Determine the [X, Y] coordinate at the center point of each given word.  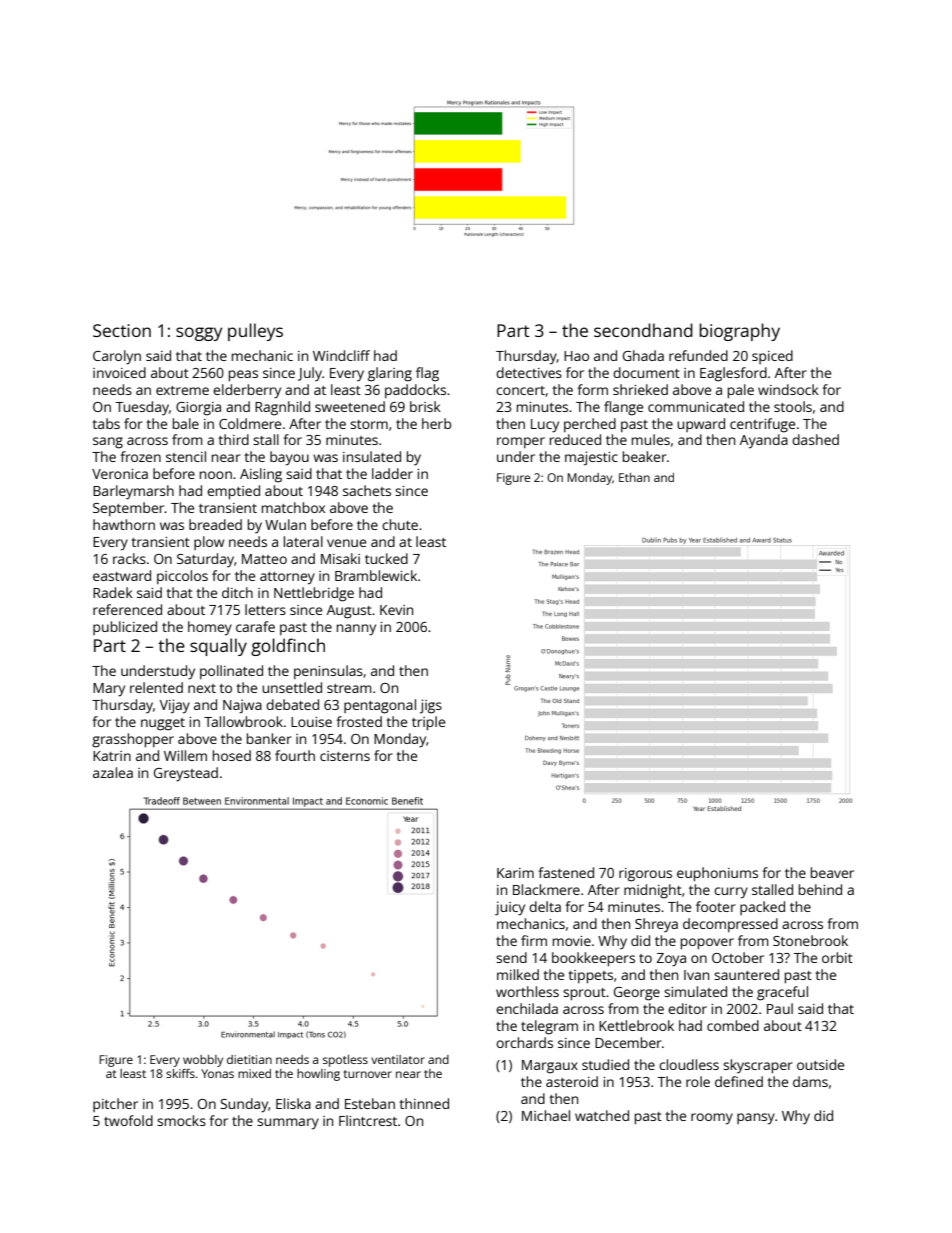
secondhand [643, 330]
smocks [181, 1120]
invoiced [119, 372]
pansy [756, 1119]
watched [602, 1115]
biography [739, 332]
